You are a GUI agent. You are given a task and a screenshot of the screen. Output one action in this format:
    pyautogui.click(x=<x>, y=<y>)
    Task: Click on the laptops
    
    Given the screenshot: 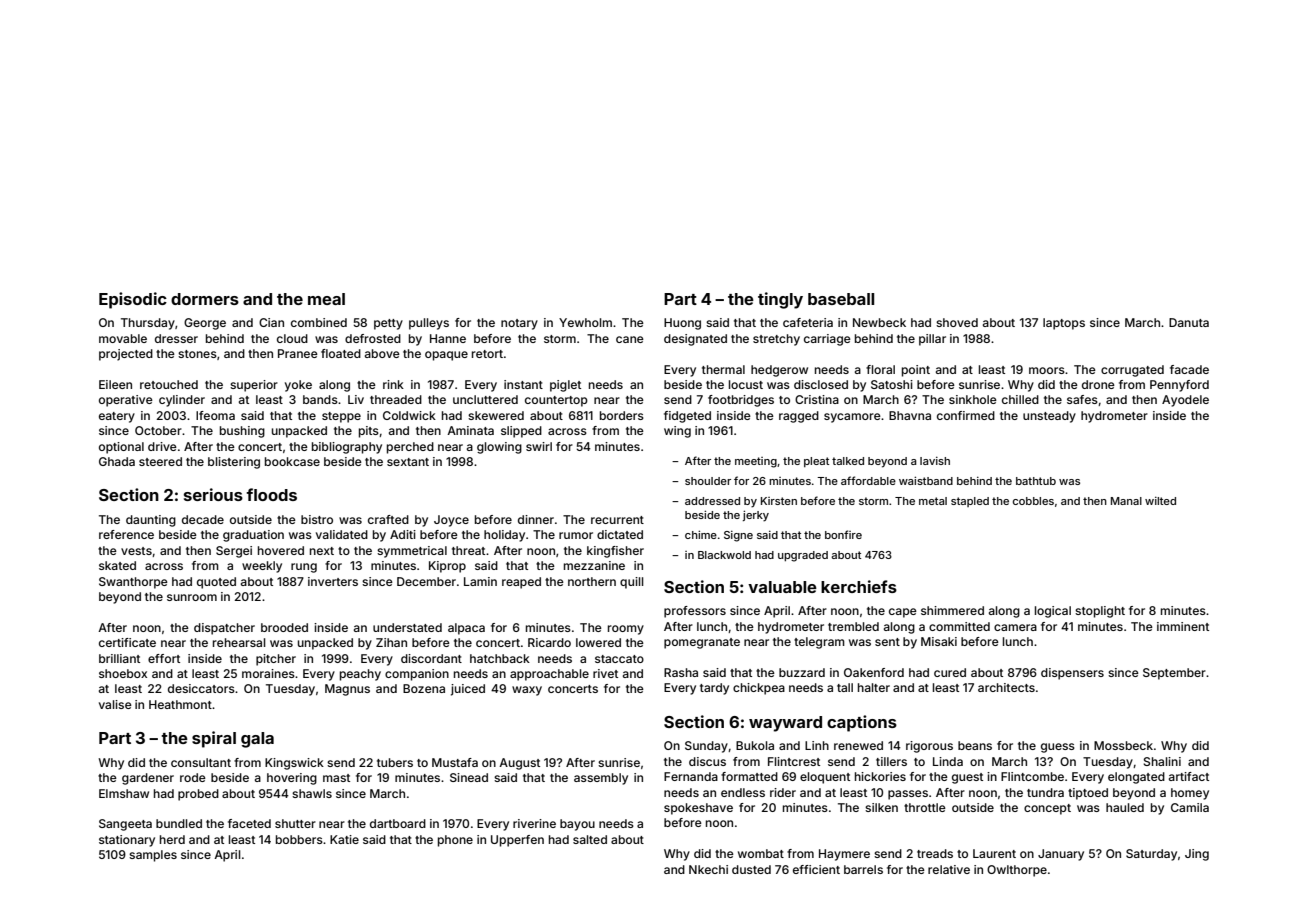 What is the action you would take?
    pyautogui.click(x=1064, y=324)
